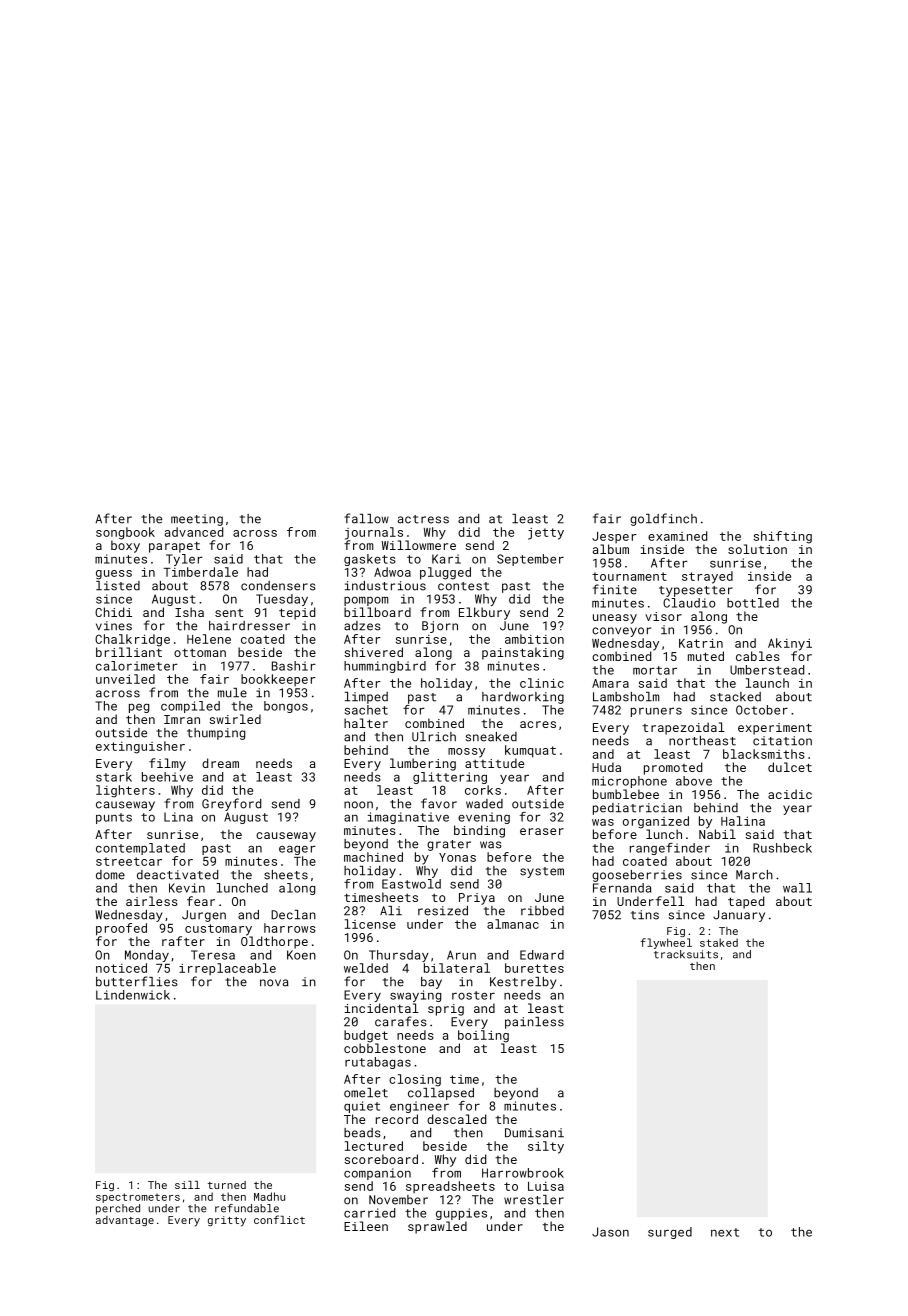 This page has height=1316, width=908. Describe the element at coordinates (491, 737) in the page. I see `sneaked` at that location.
